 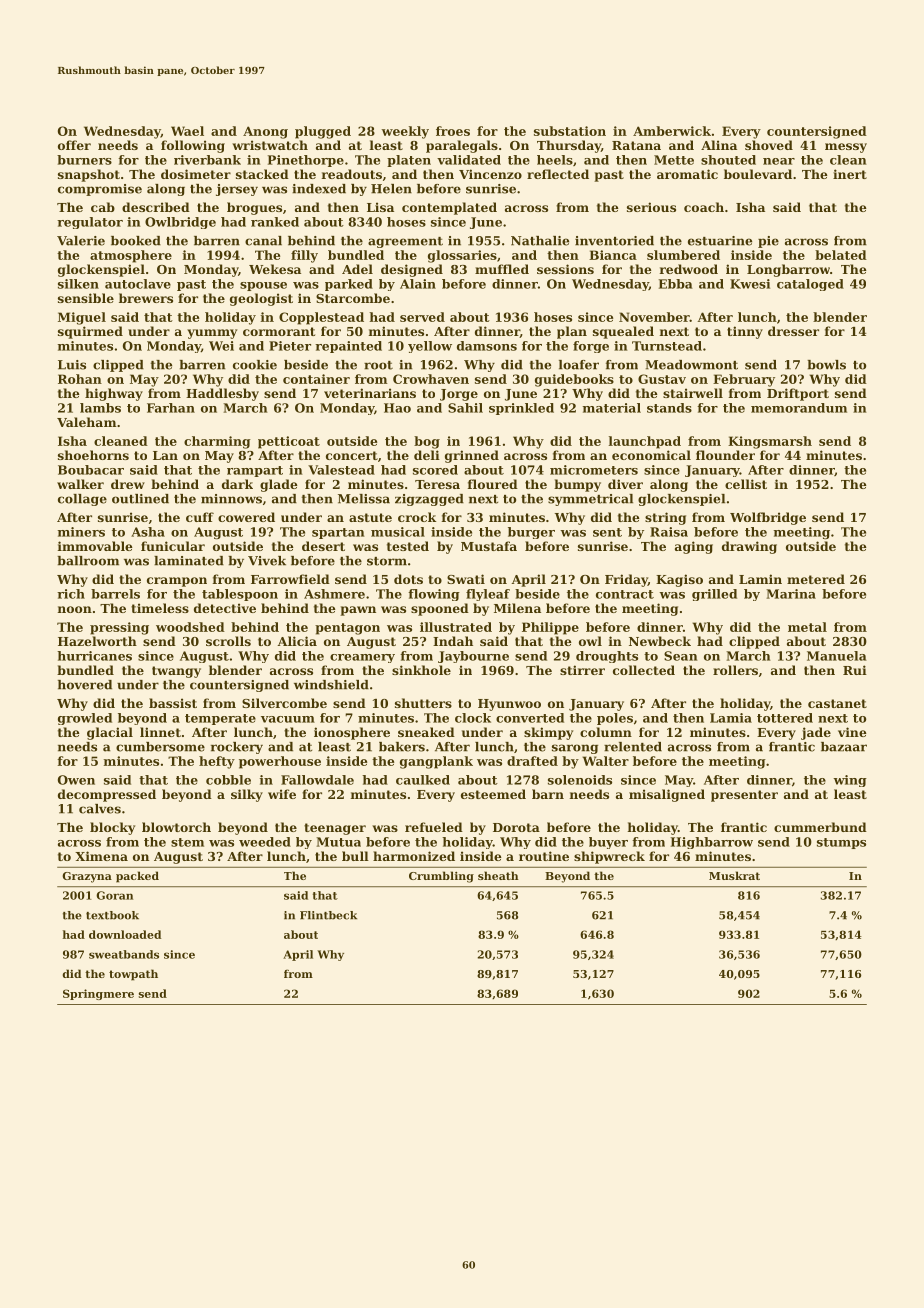 What do you see at coordinates (98, 994) in the image?
I see `Springmere` at bounding box center [98, 994].
